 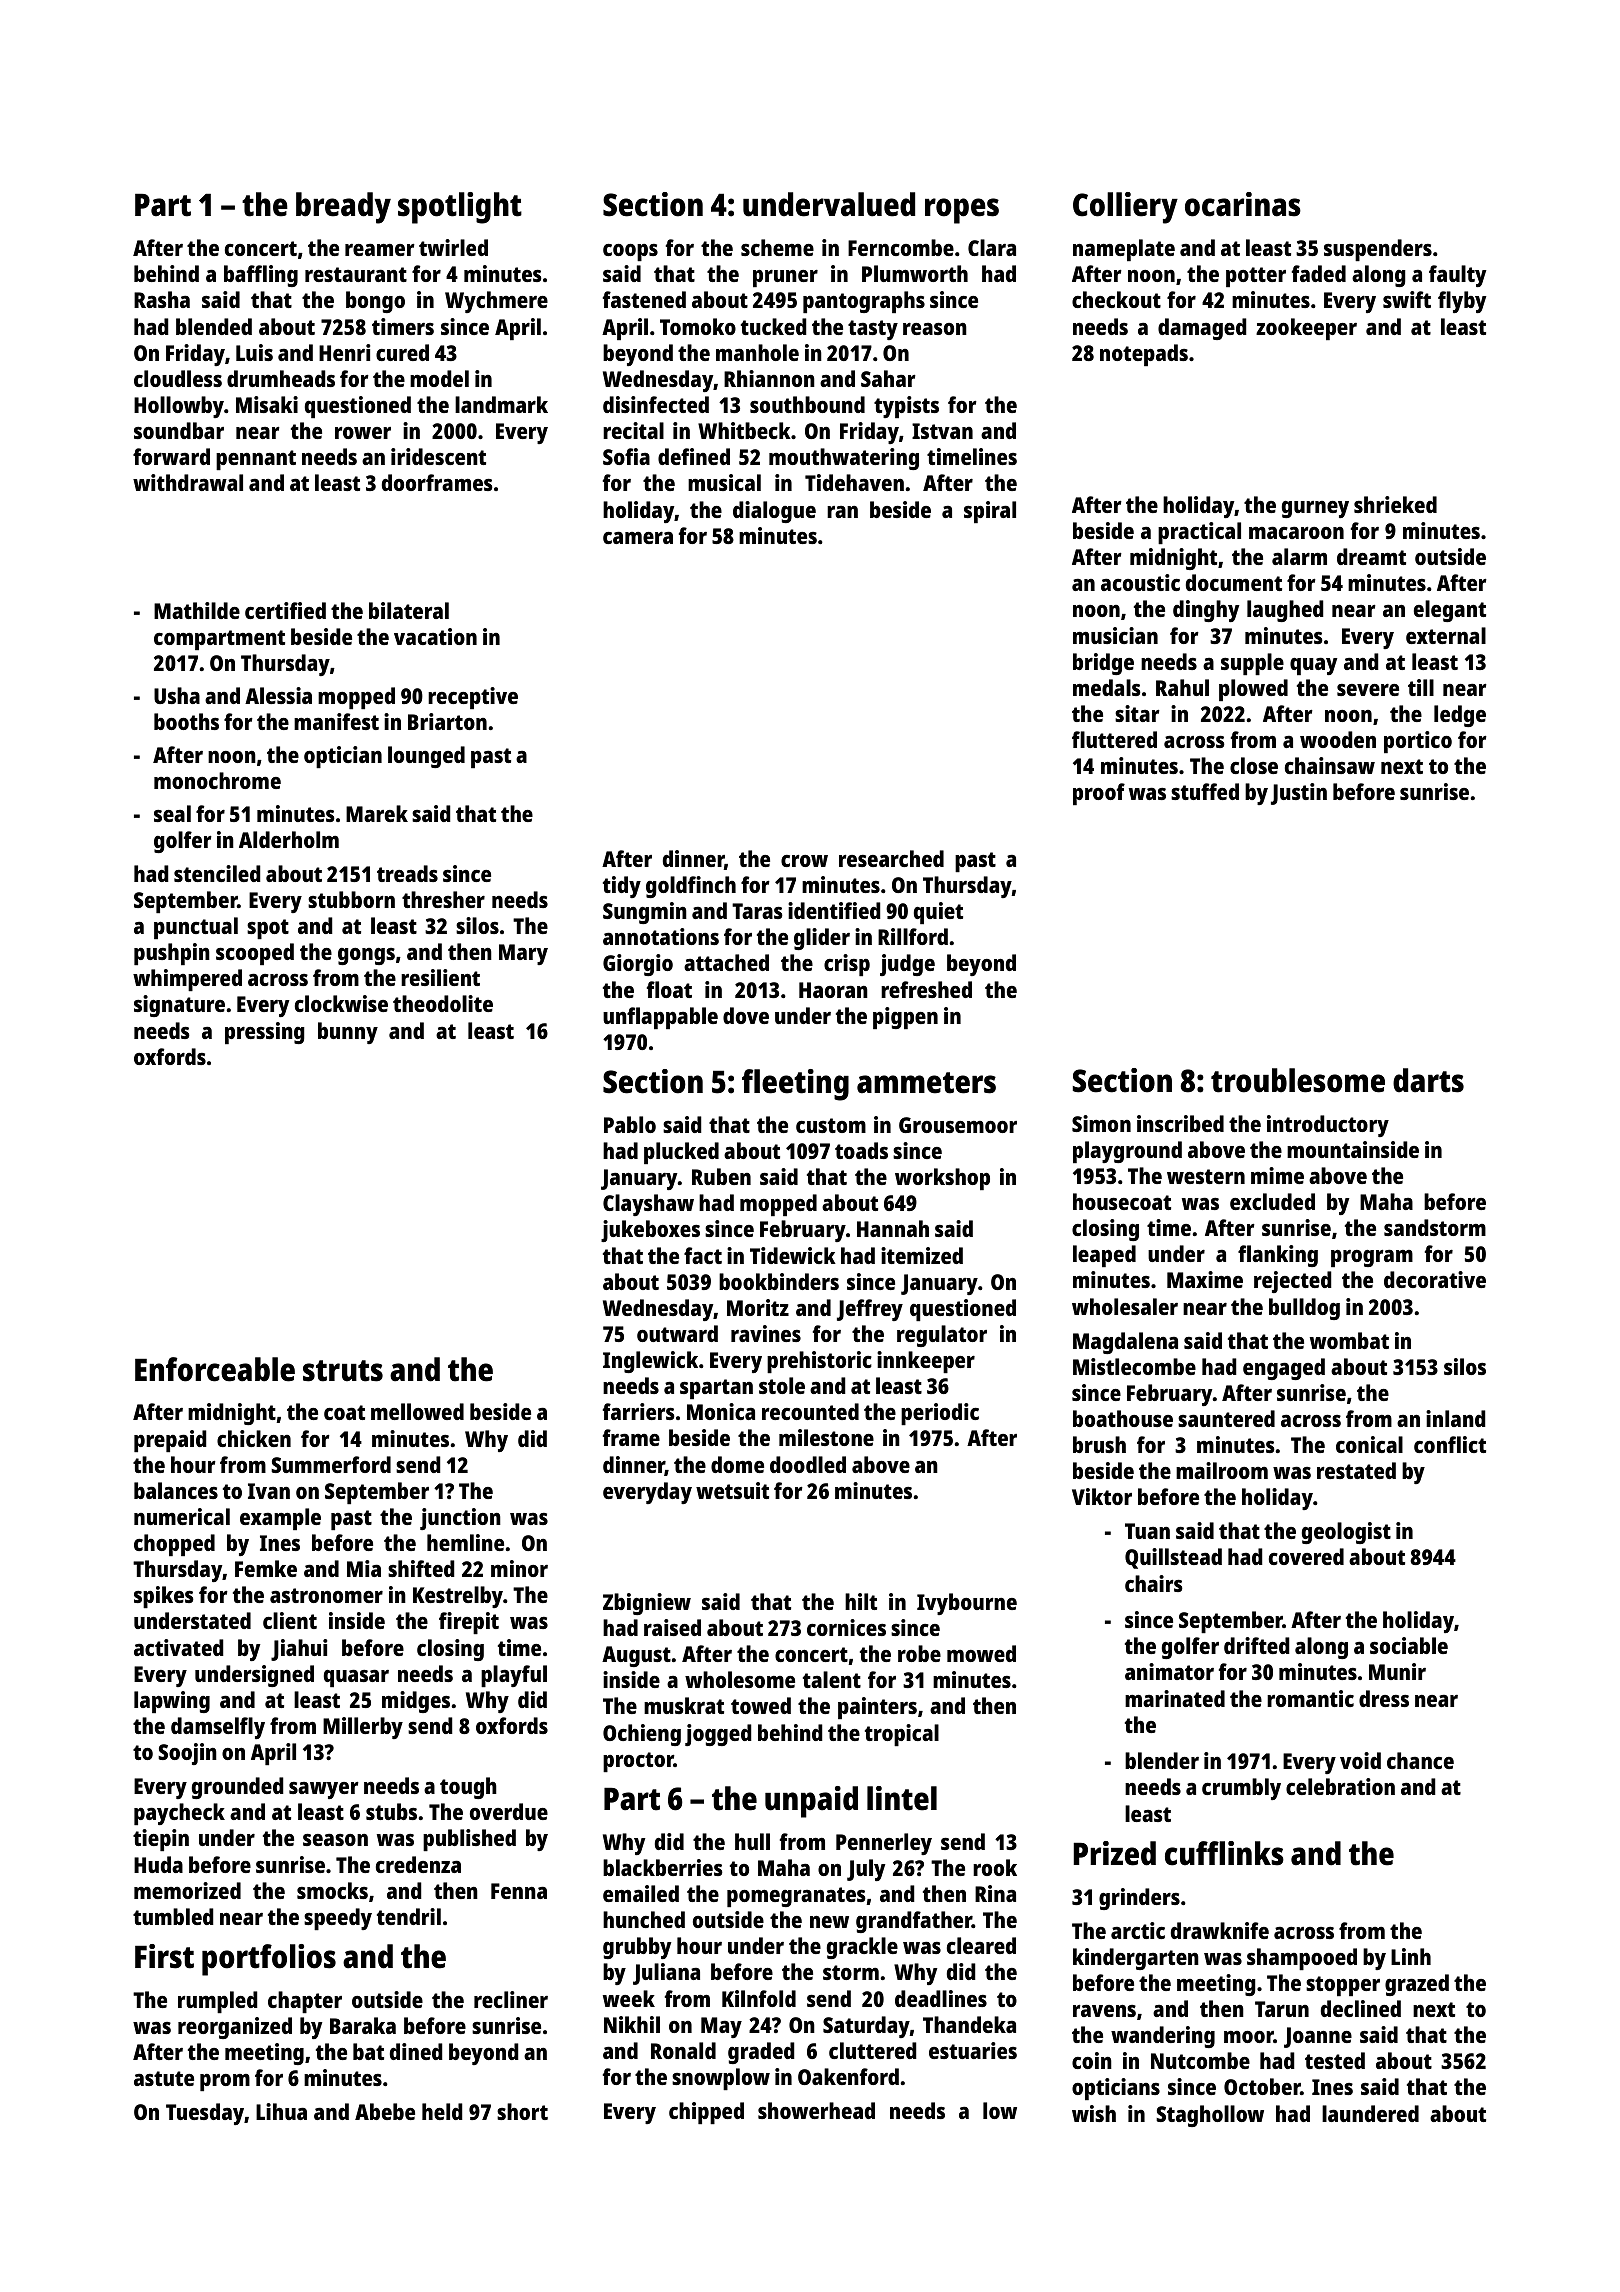 I want to click on camera, so click(x=638, y=538).
